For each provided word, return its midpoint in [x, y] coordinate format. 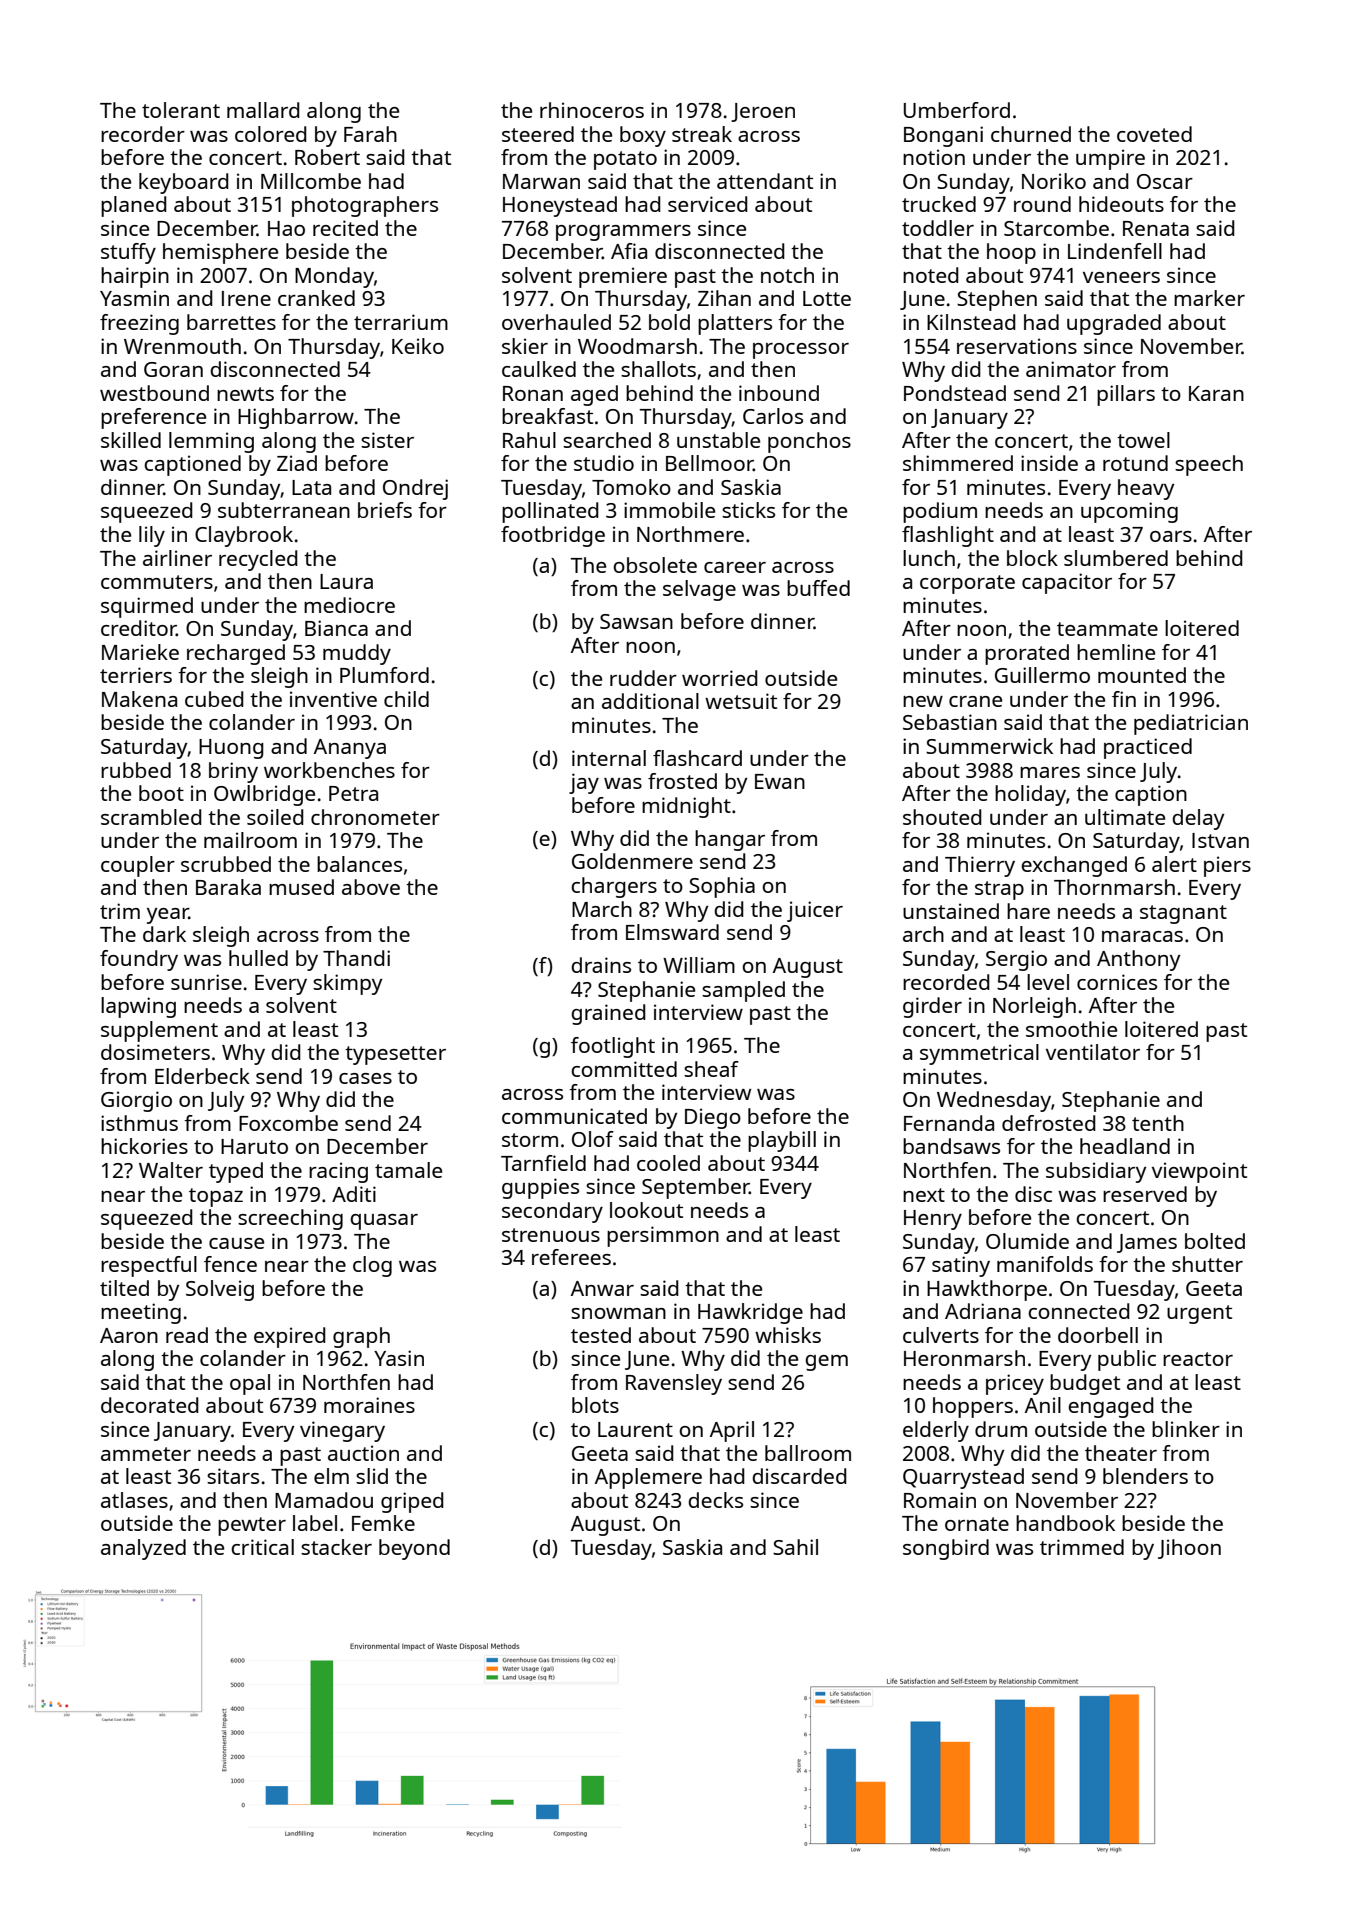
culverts [941, 1335]
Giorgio [136, 1101]
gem [826, 1363]
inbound [779, 393]
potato [625, 160]
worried [720, 678]
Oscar [1165, 181]
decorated [150, 1405]
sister [387, 440]
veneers [1121, 277]
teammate [1107, 629]
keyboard [184, 183]
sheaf [711, 1069]
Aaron [129, 1335]
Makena [139, 699]
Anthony [1138, 960]
